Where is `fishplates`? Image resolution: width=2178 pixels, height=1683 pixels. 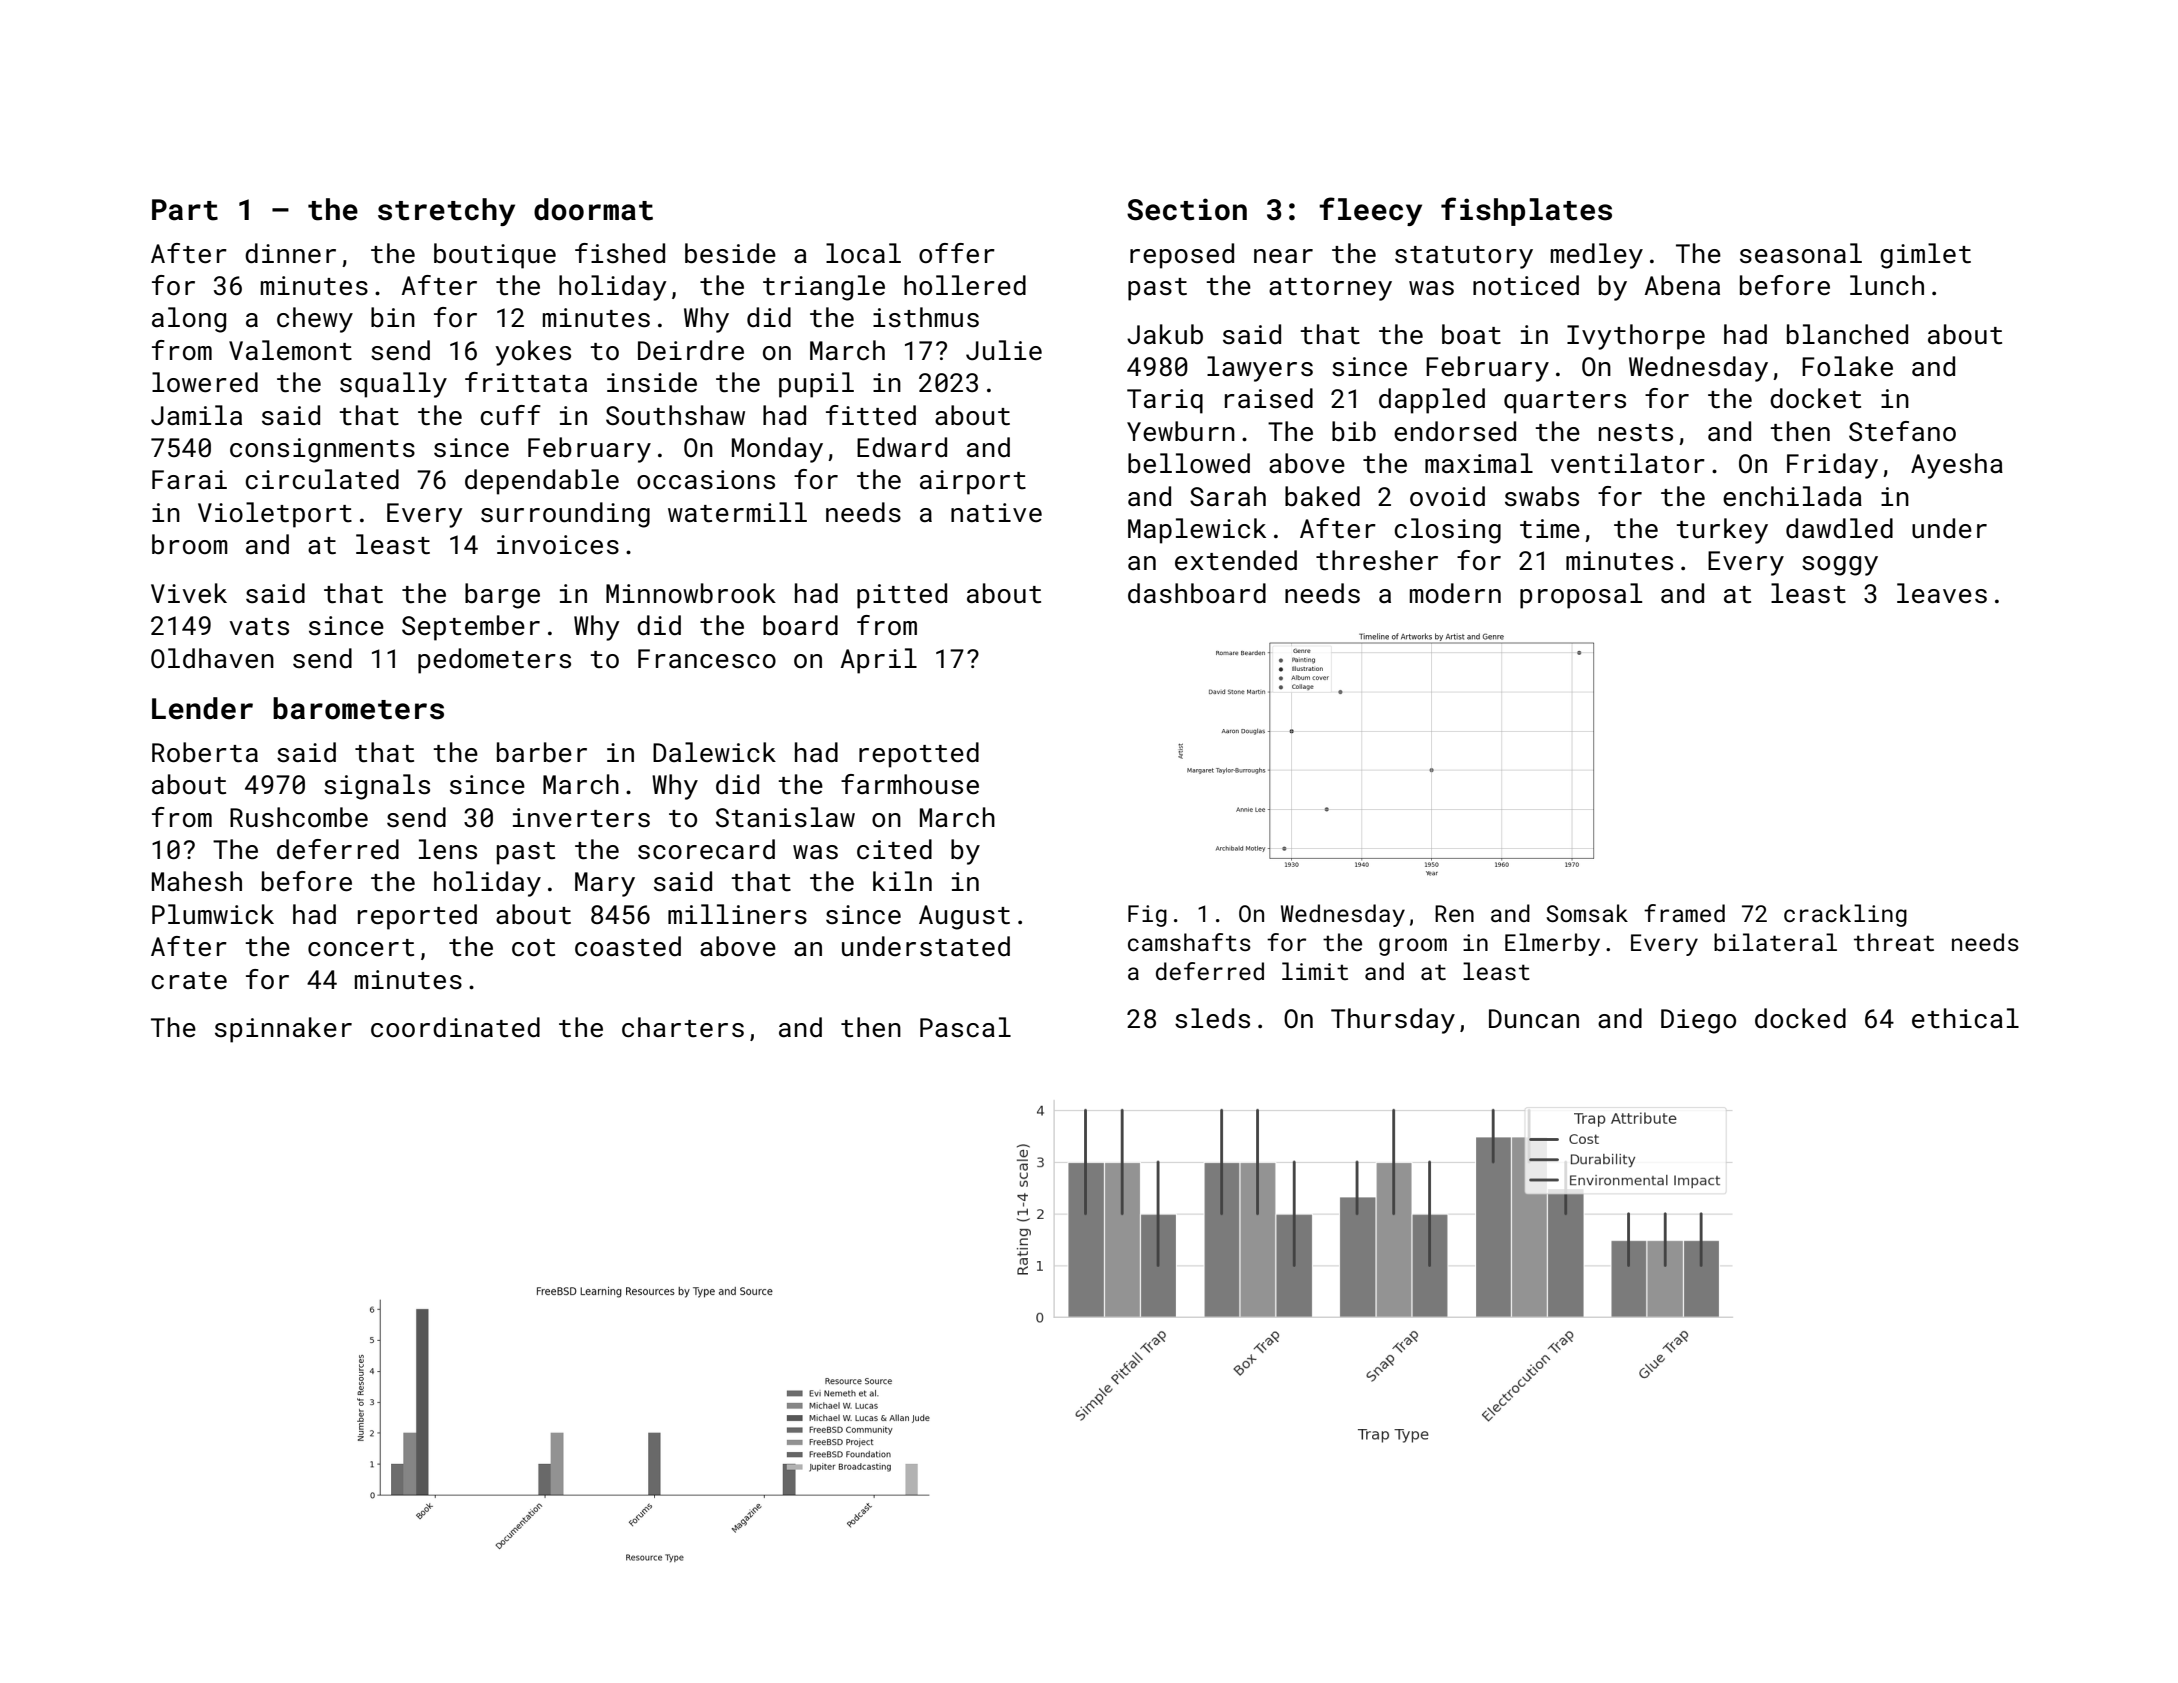 fishplates is located at coordinates (1526, 211).
